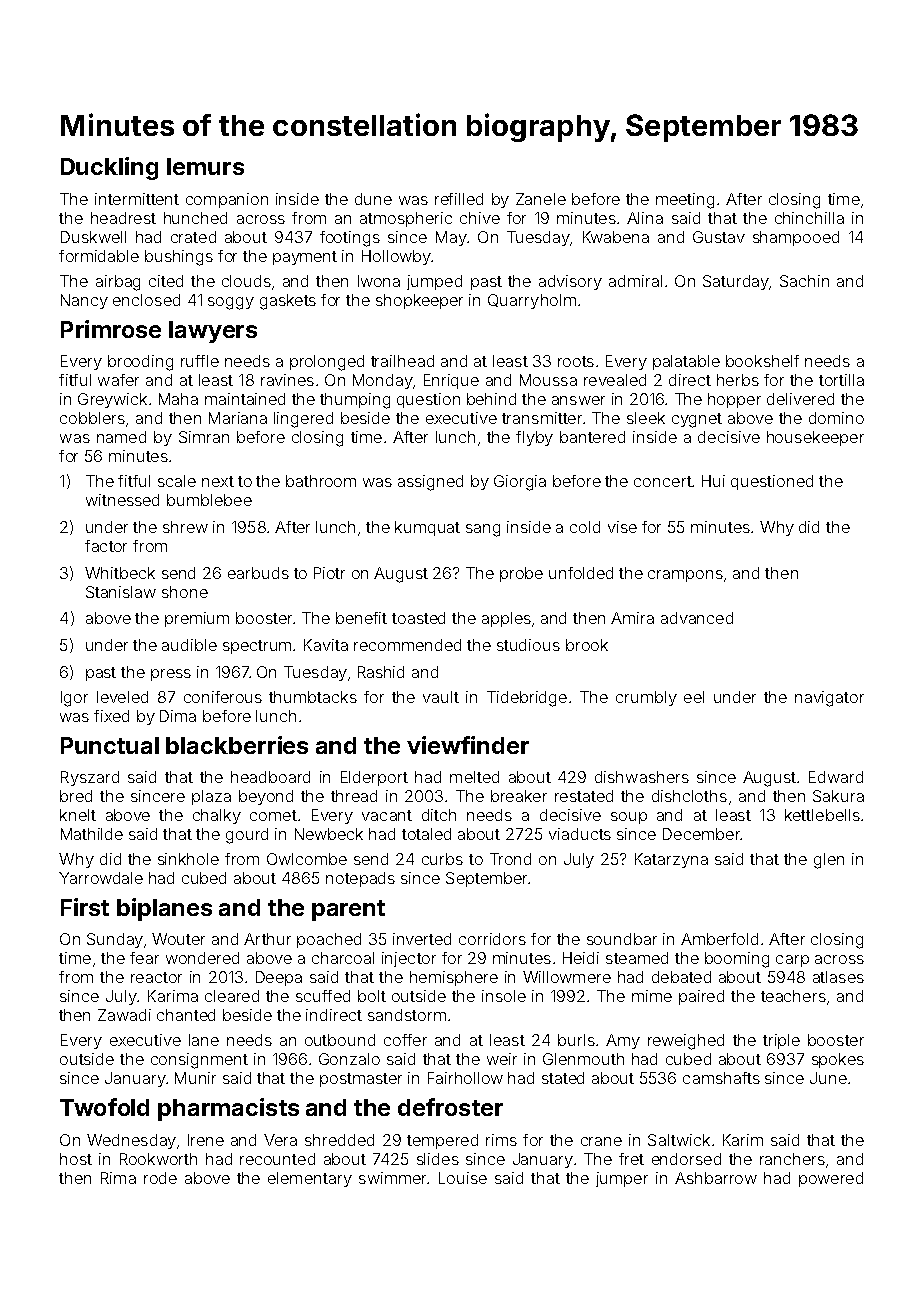  What do you see at coordinates (841, 380) in the document?
I see `tortilla` at bounding box center [841, 380].
